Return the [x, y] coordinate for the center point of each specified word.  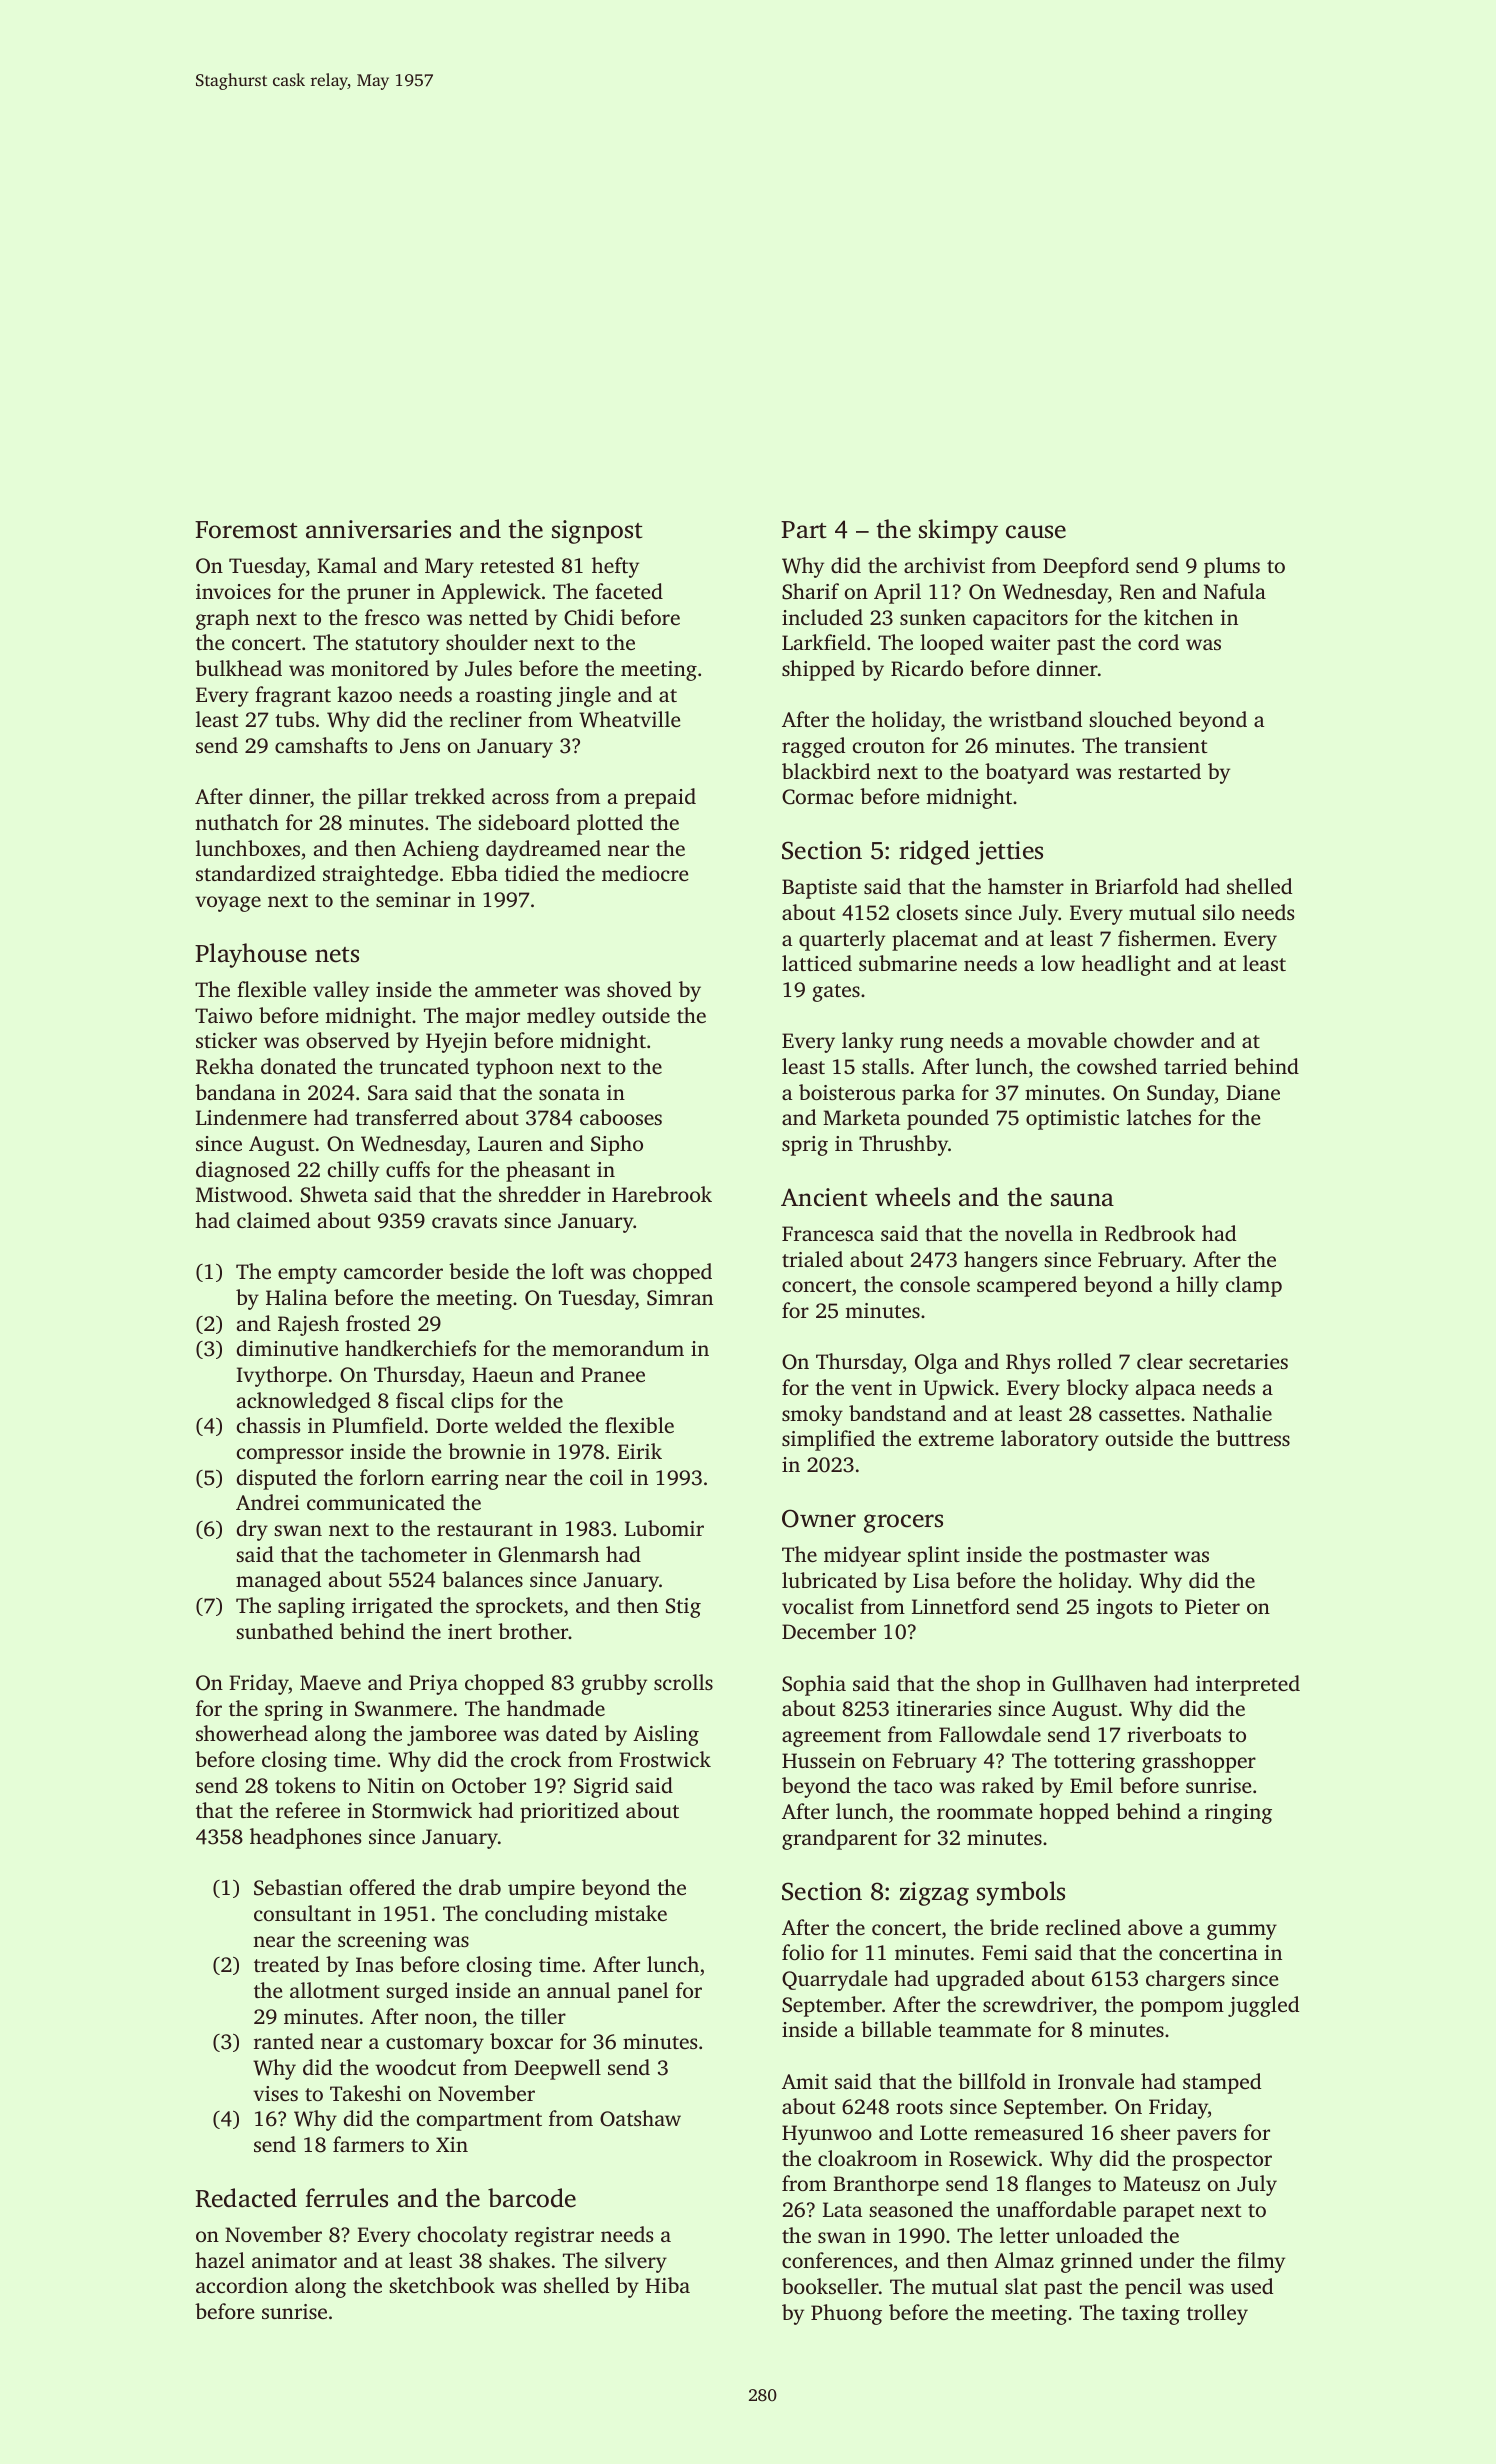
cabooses [621, 1117]
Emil [1091, 1785]
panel [643, 1992]
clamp [1254, 1286]
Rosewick [993, 2158]
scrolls [683, 1682]
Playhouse [251, 955]
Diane [1253, 1092]
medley [561, 1017]
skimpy [958, 531]
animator [294, 2260]
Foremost [246, 530]
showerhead [252, 1733]
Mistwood [241, 1194]
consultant [302, 1913]
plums [1232, 567]
